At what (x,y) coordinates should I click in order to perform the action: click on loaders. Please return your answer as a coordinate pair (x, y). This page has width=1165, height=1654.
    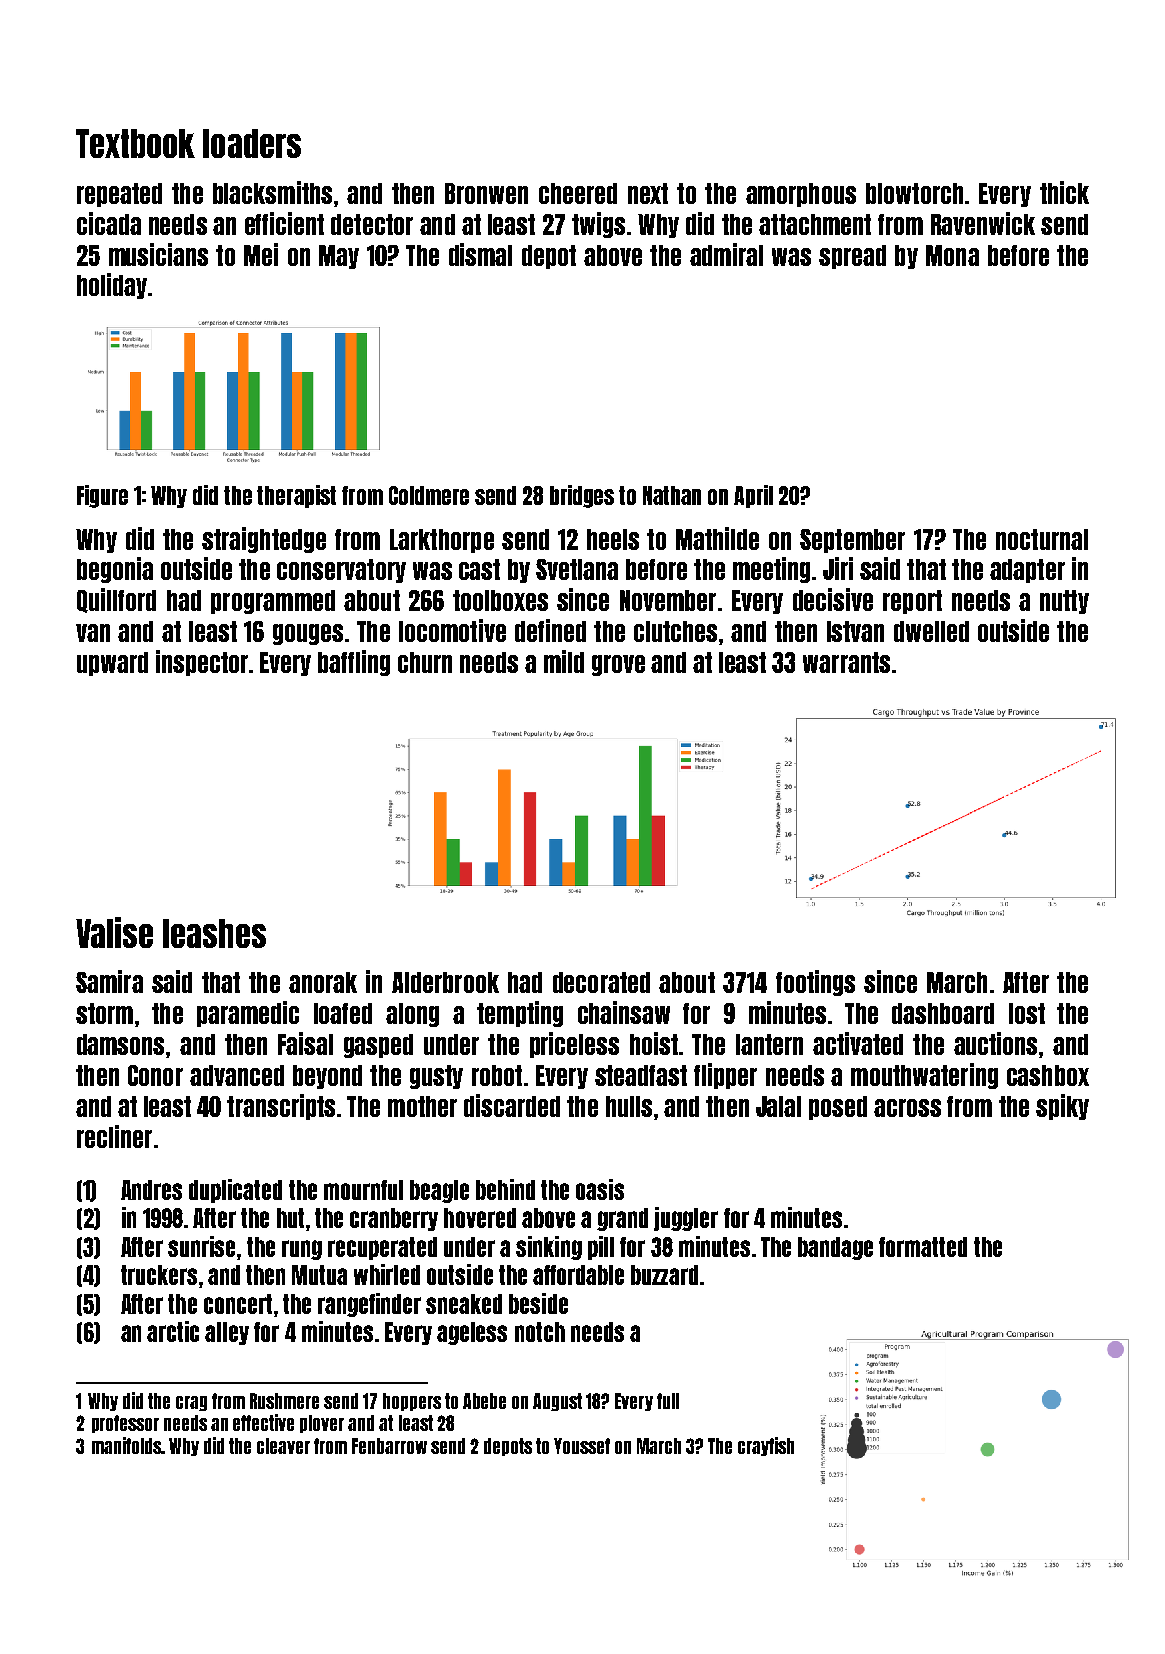
    Looking at the image, I should click on (252, 143).
